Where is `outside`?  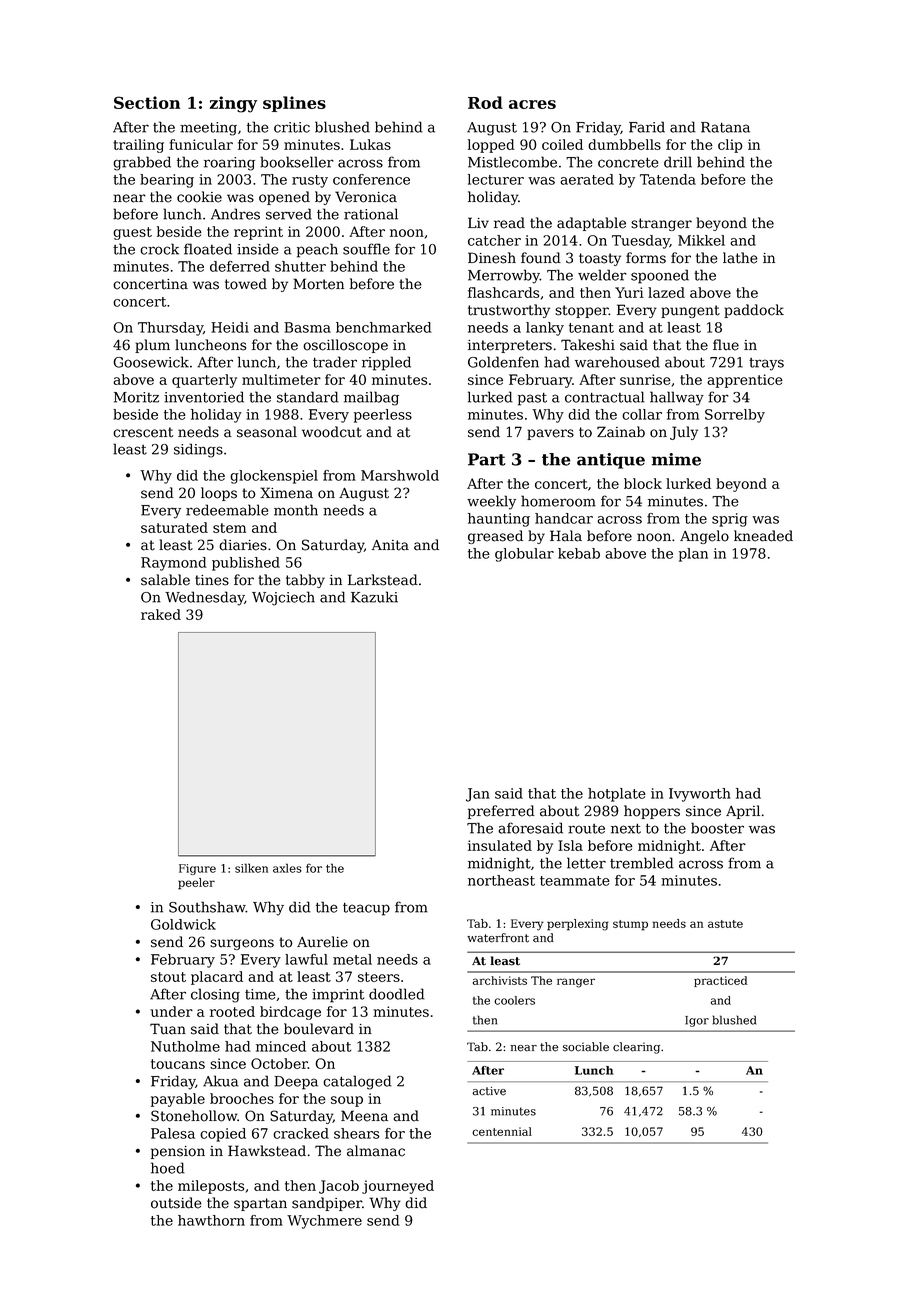 outside is located at coordinates (176, 1203).
